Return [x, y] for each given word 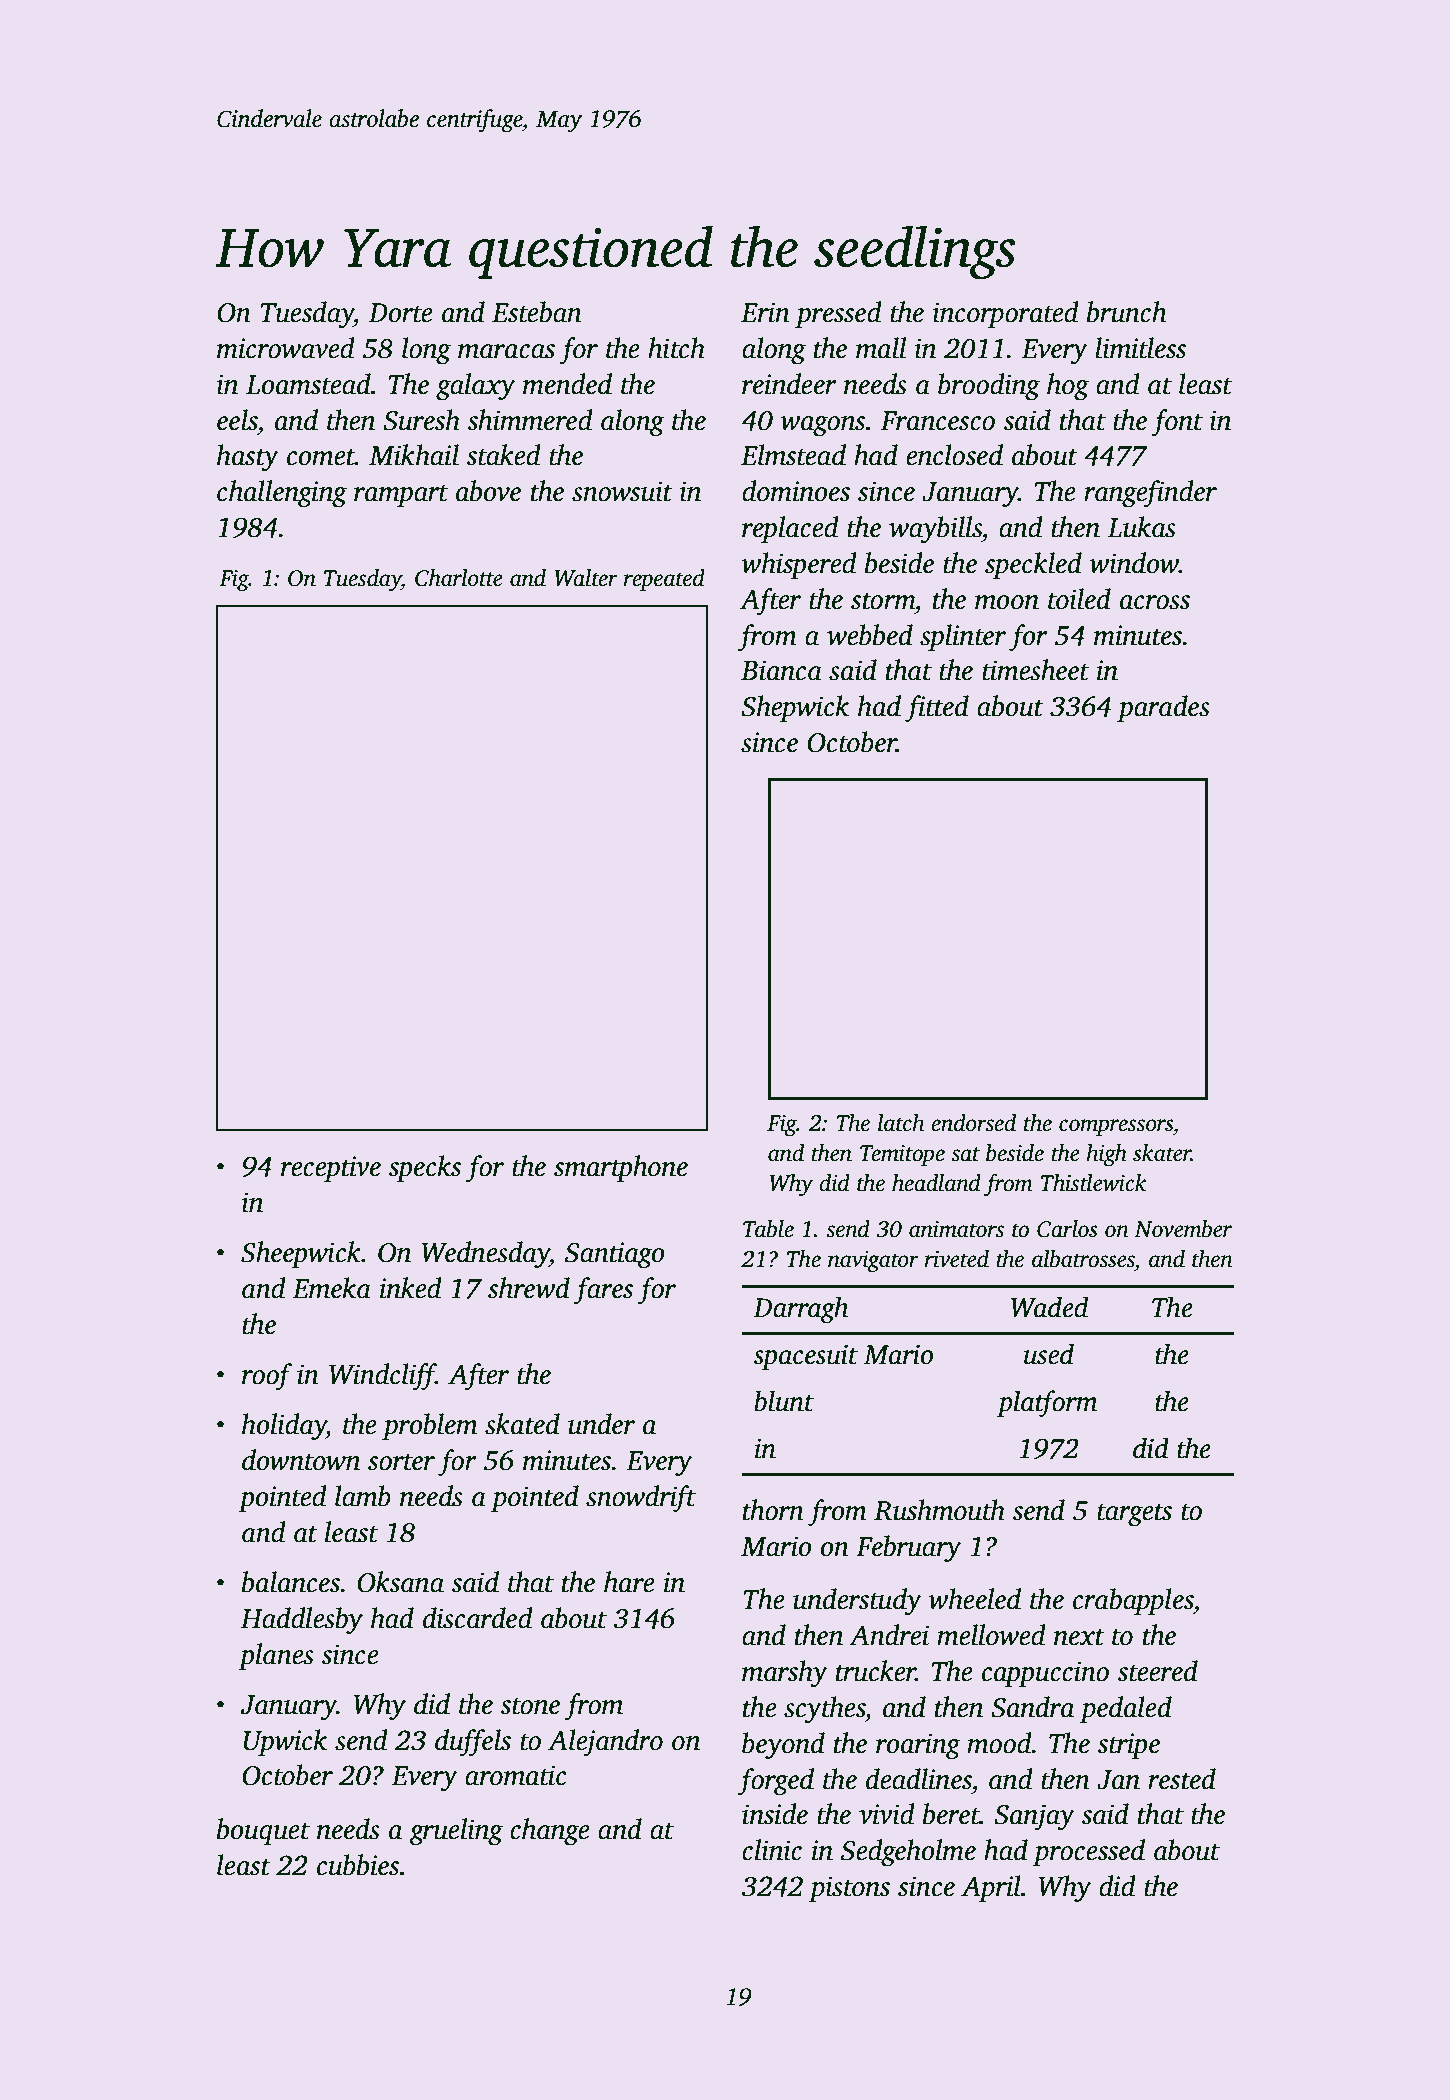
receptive [331, 1169]
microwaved [286, 348]
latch [901, 1123]
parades [1163, 708]
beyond [783, 1746]
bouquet [263, 1831]
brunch [1127, 312]
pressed [838, 314]
